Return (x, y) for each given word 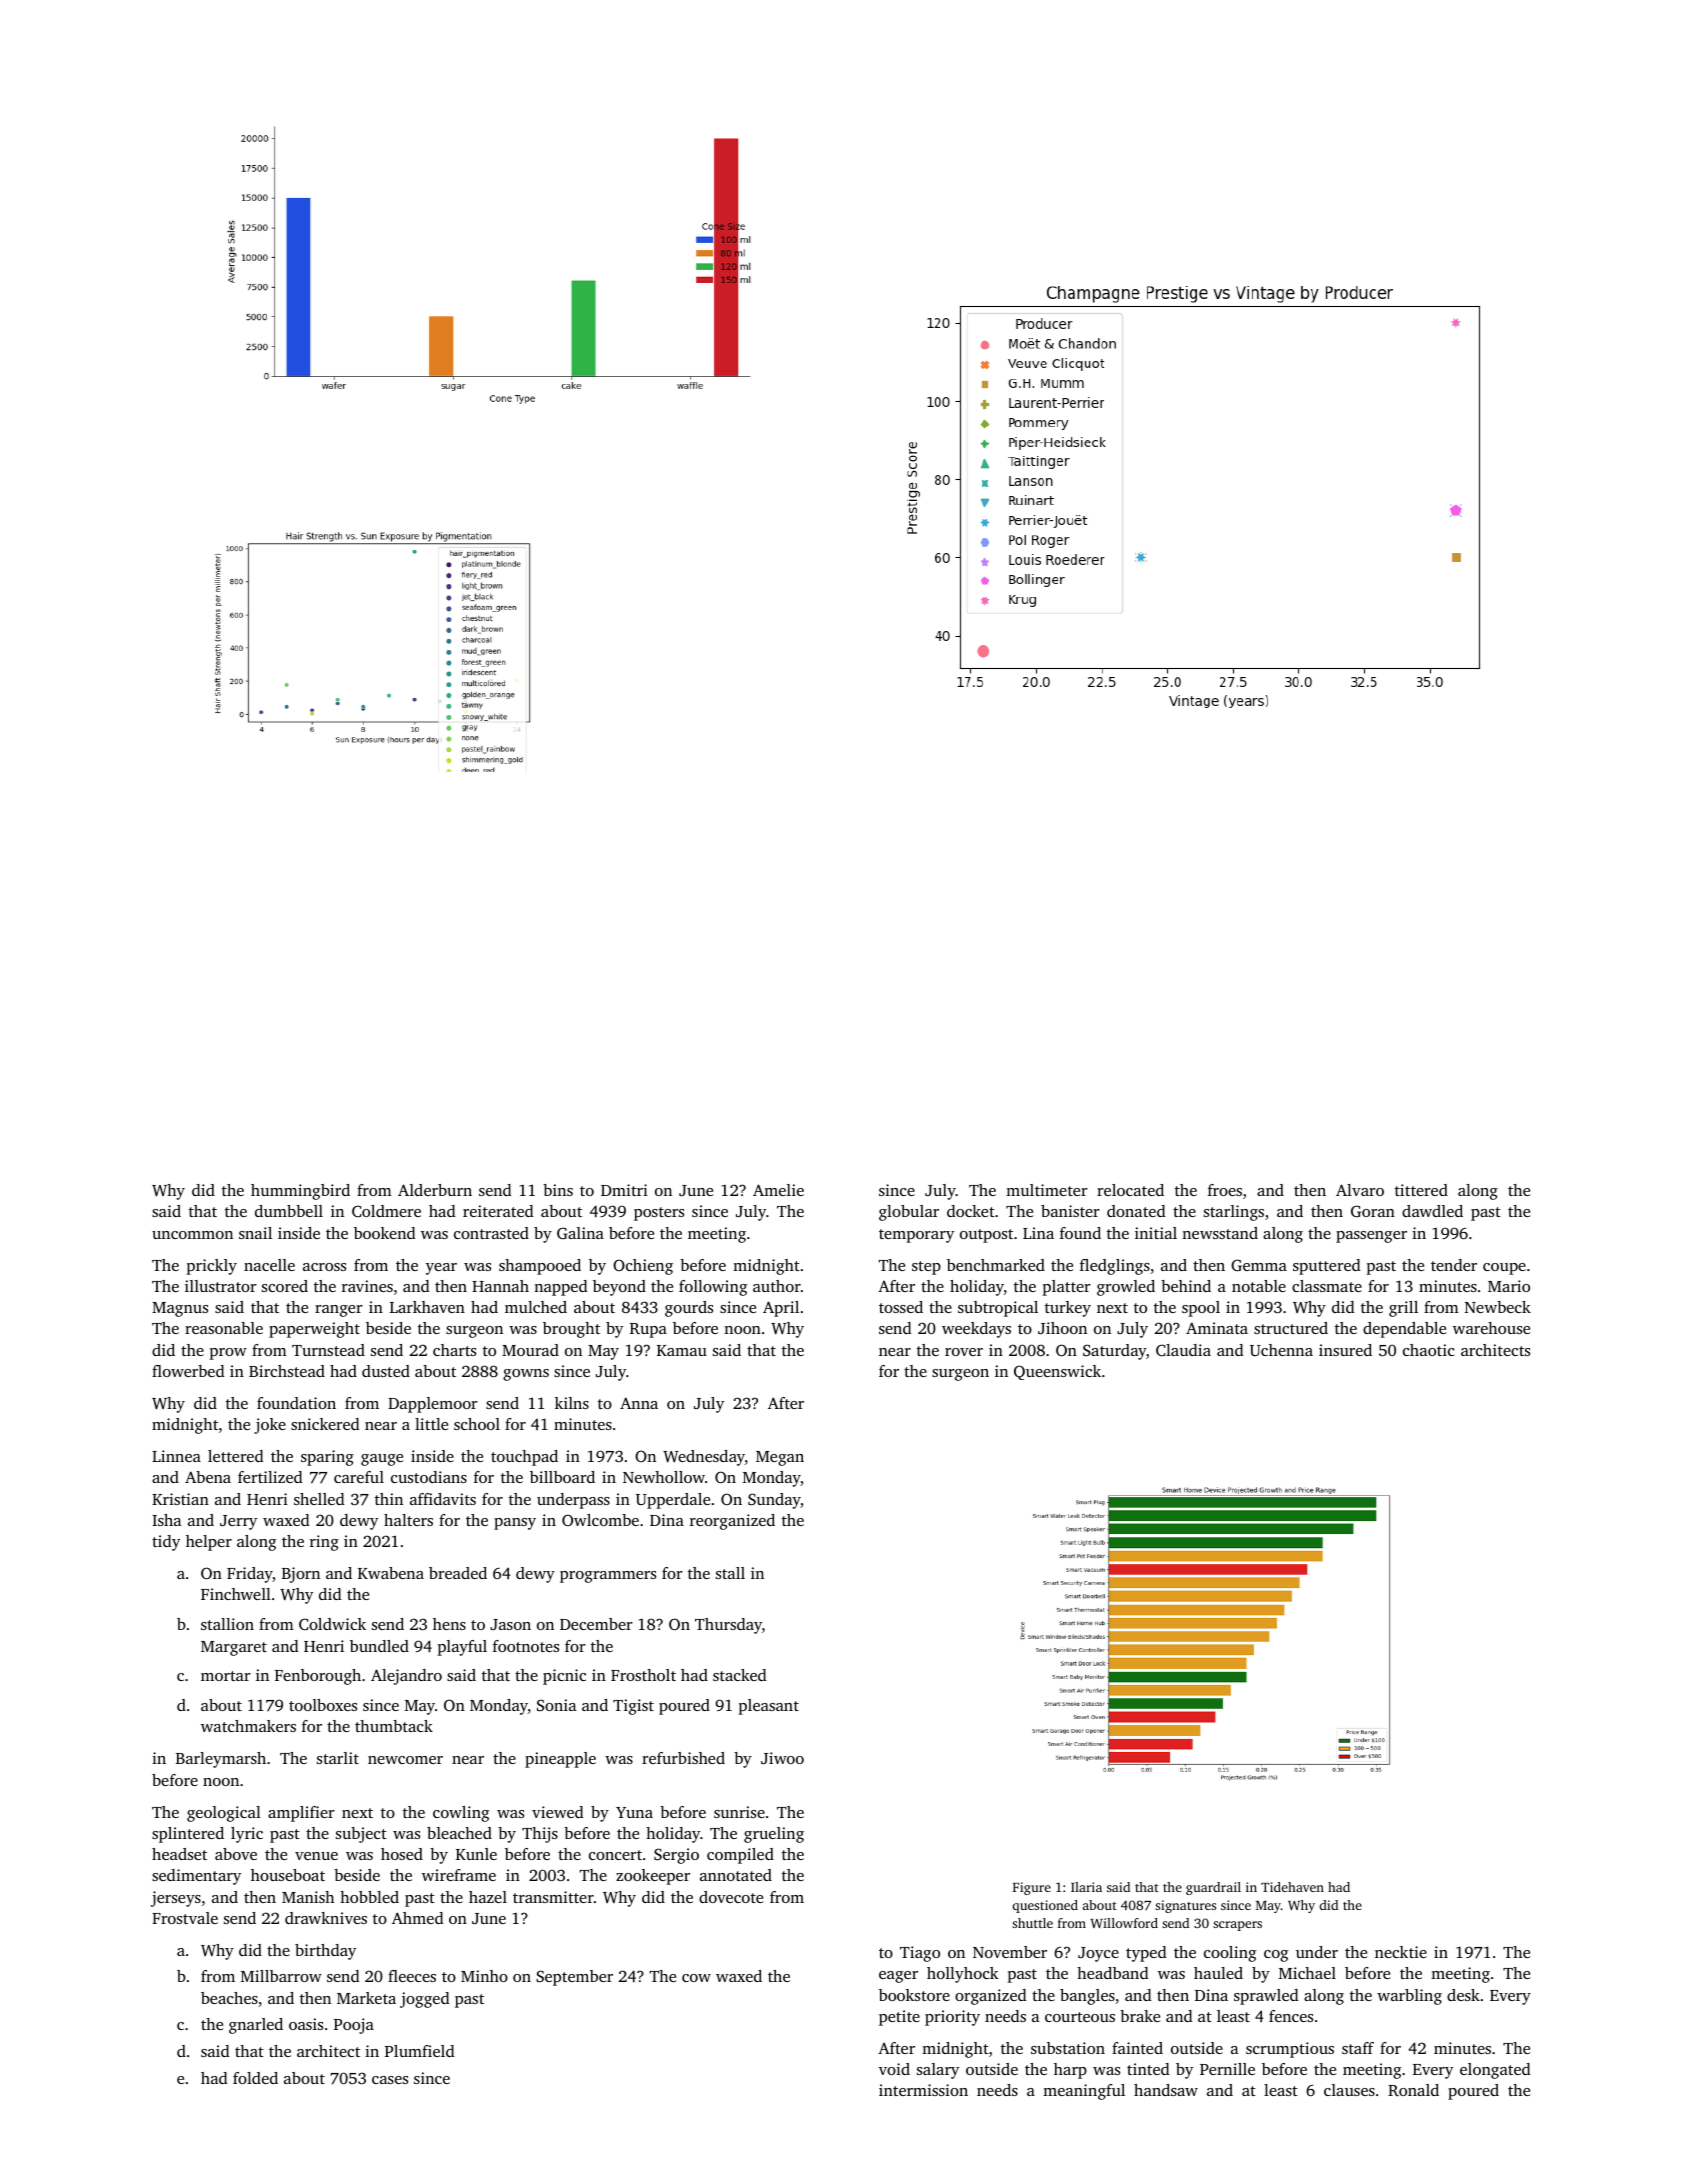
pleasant (769, 1707)
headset (179, 1854)
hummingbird (300, 1192)
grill (1403, 1309)
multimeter (1047, 1190)
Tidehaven (1292, 1887)
